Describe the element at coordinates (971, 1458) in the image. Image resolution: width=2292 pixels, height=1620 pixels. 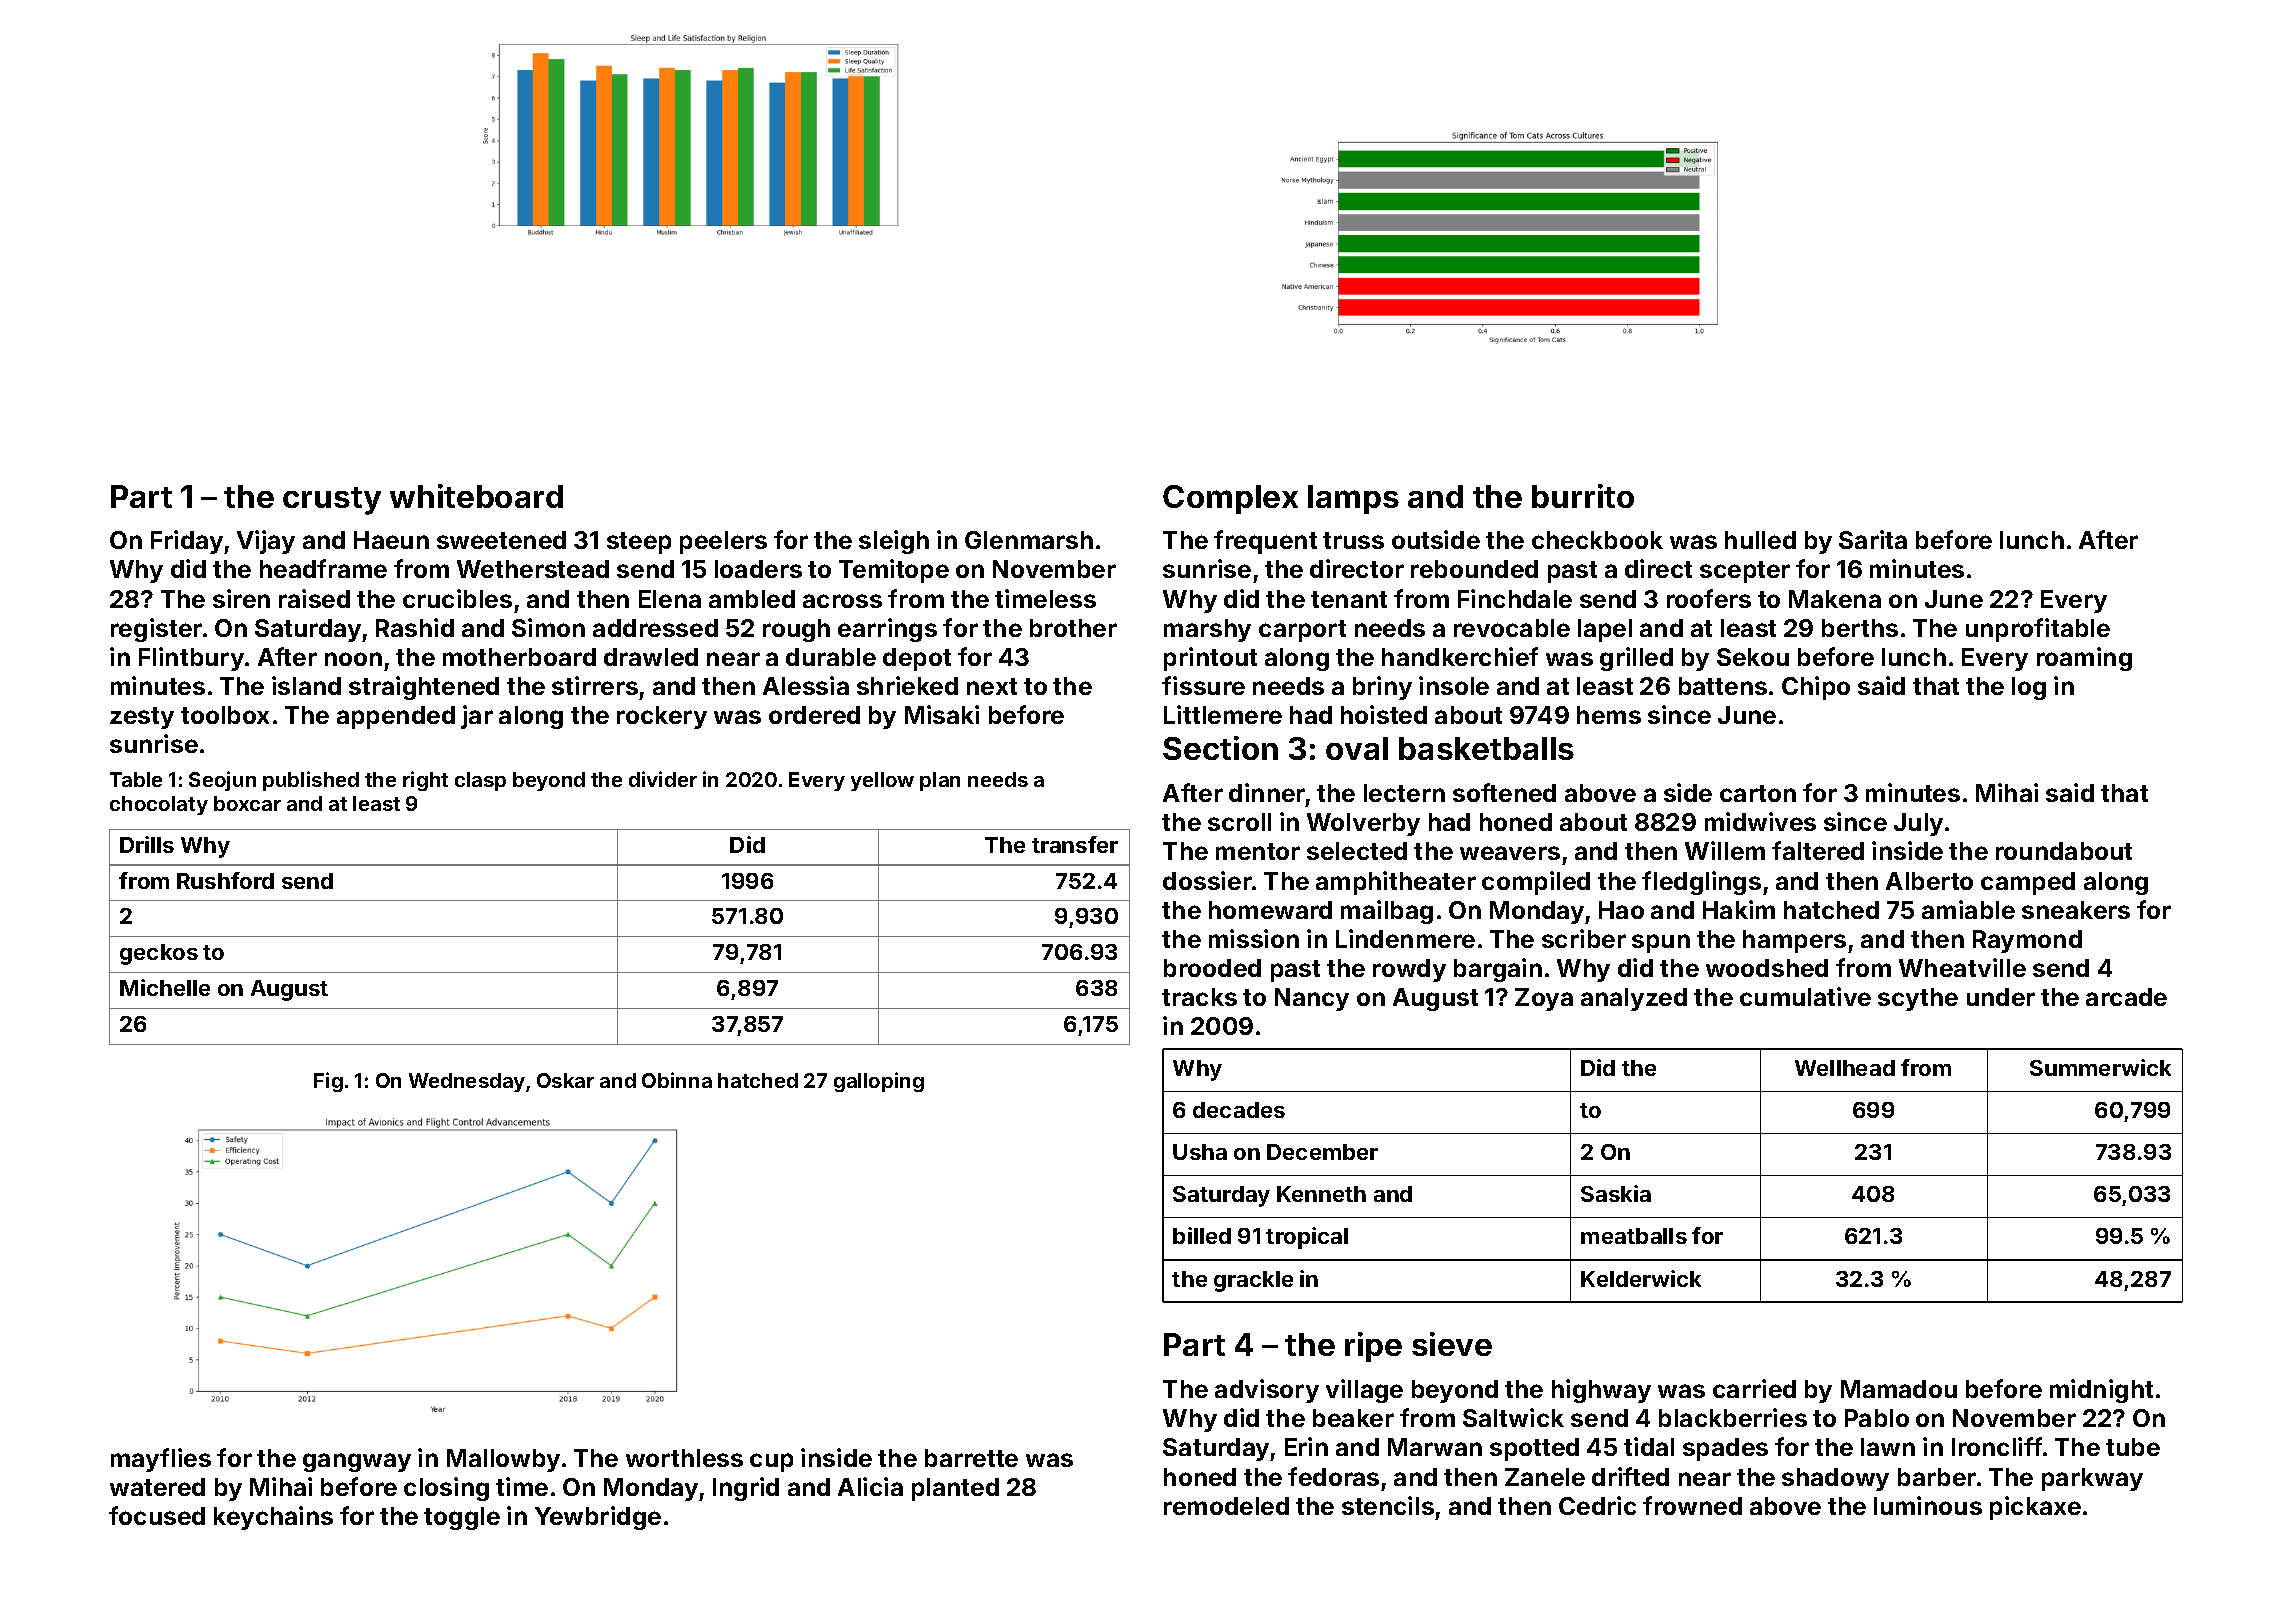
I see `barrette` at that location.
